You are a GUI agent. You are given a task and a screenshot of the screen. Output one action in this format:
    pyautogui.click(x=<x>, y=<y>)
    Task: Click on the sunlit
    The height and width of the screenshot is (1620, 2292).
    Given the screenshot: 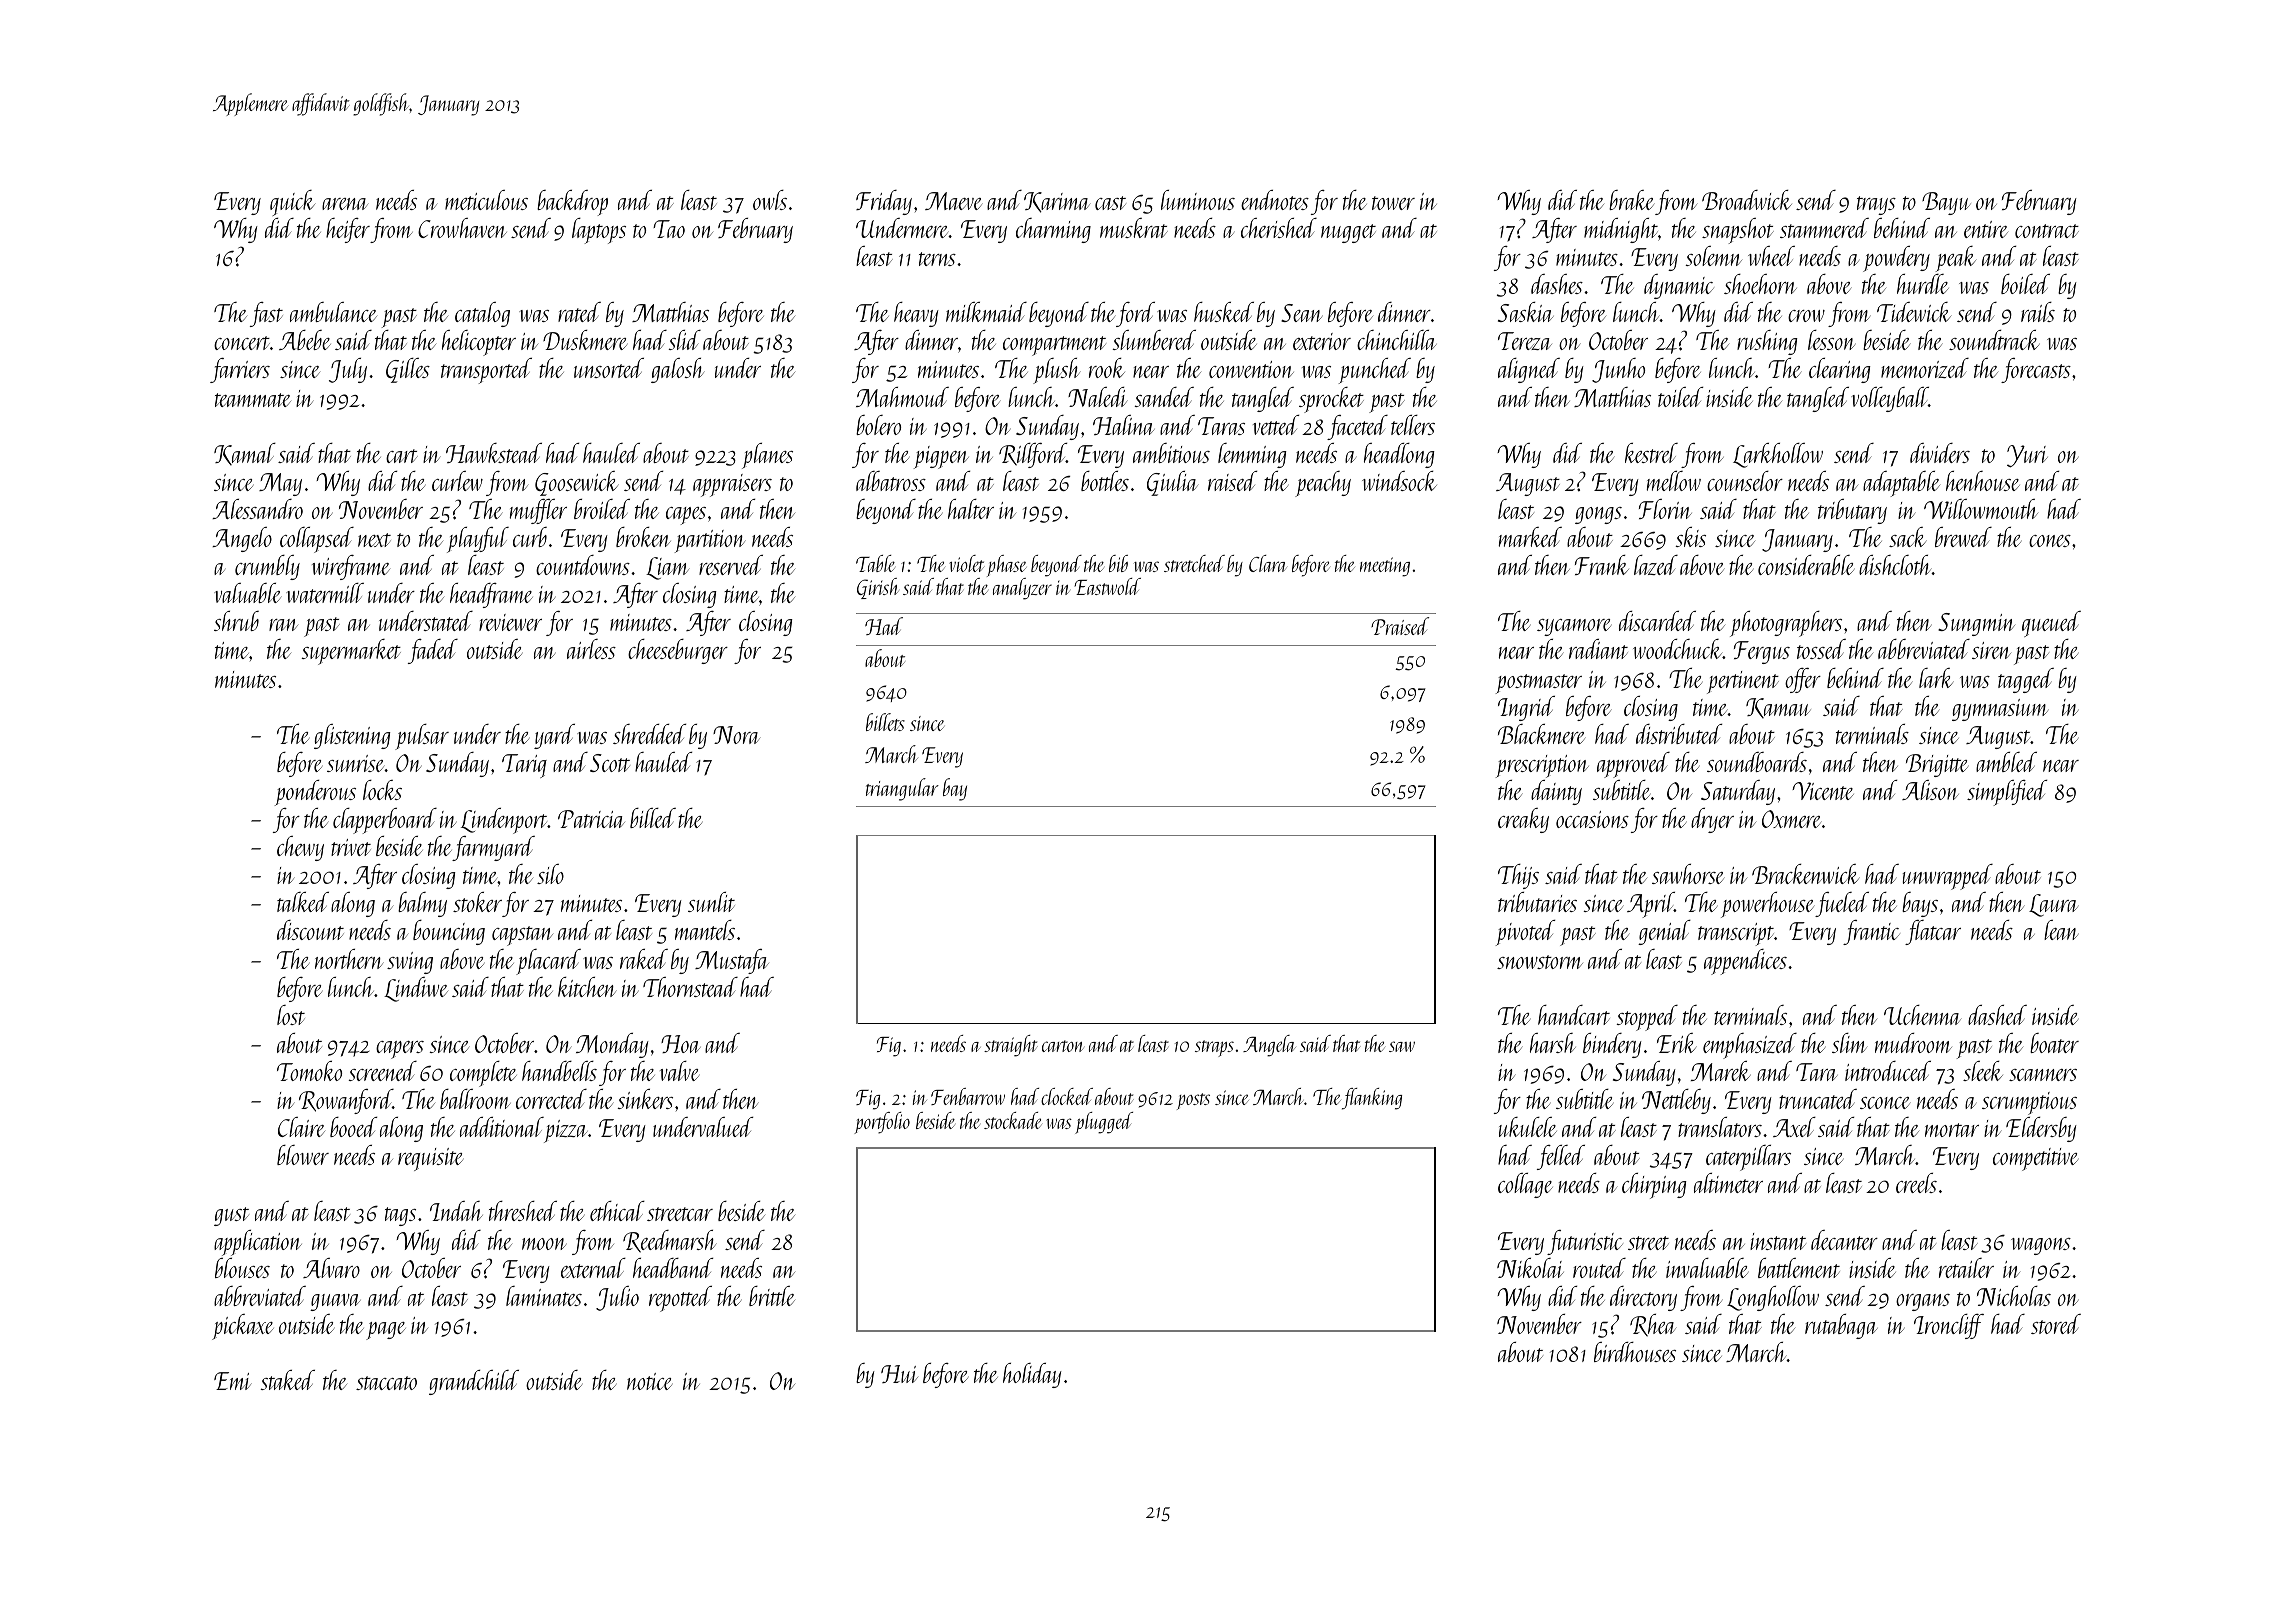 What is the action you would take?
    pyautogui.click(x=711, y=902)
